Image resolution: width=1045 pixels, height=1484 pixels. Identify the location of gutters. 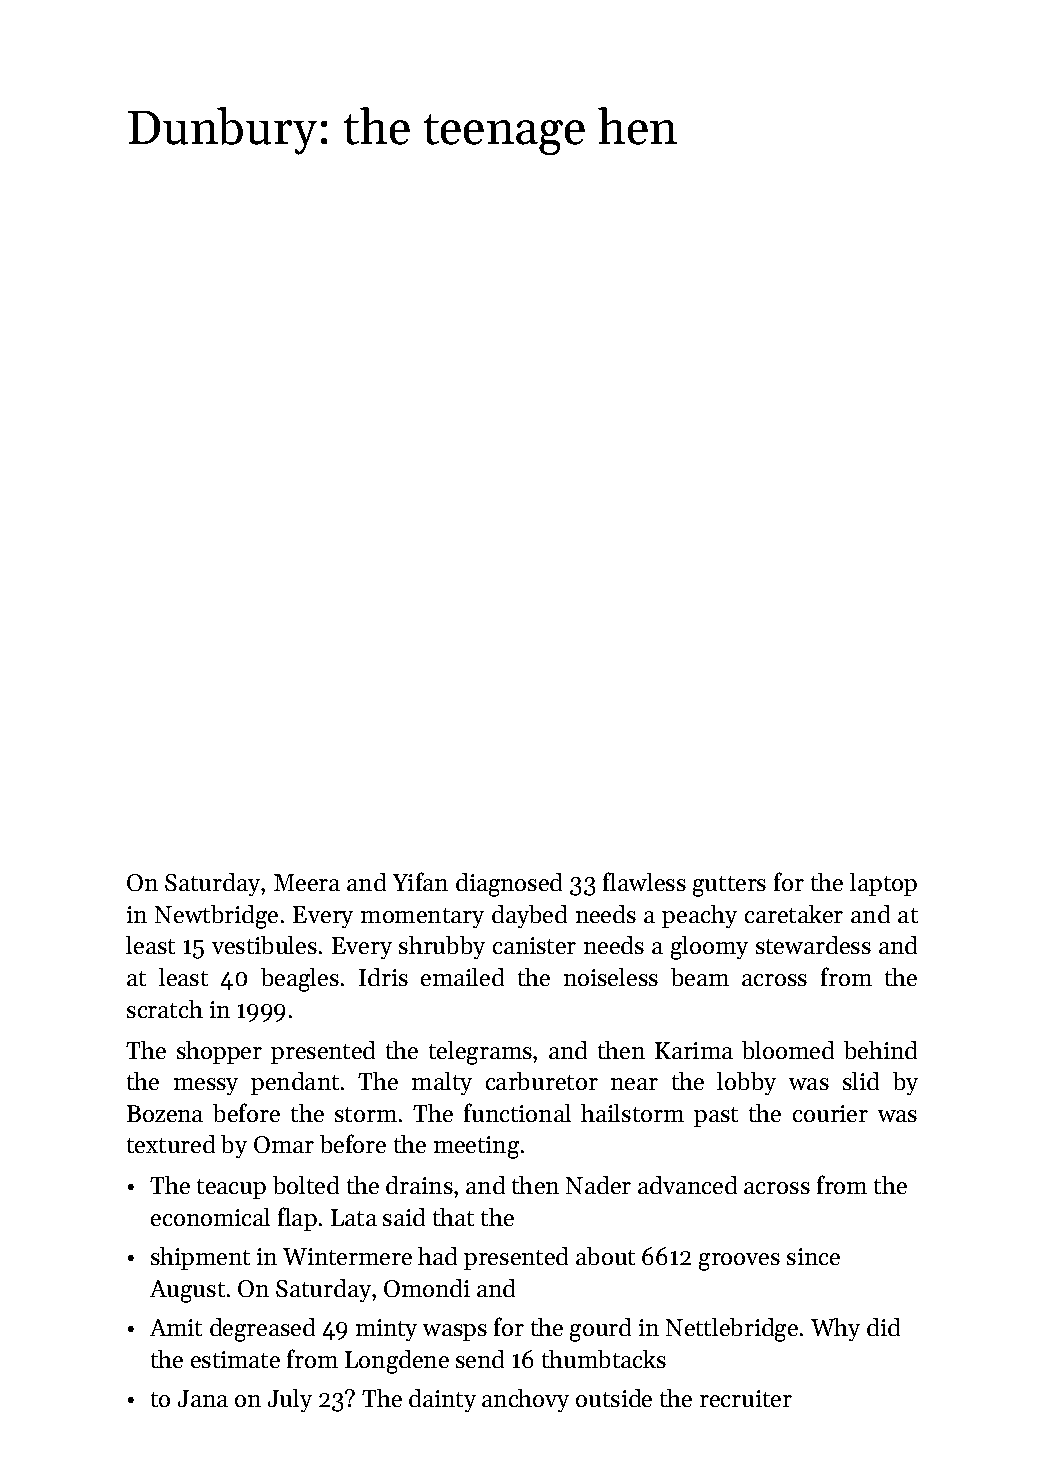
(729, 886).
